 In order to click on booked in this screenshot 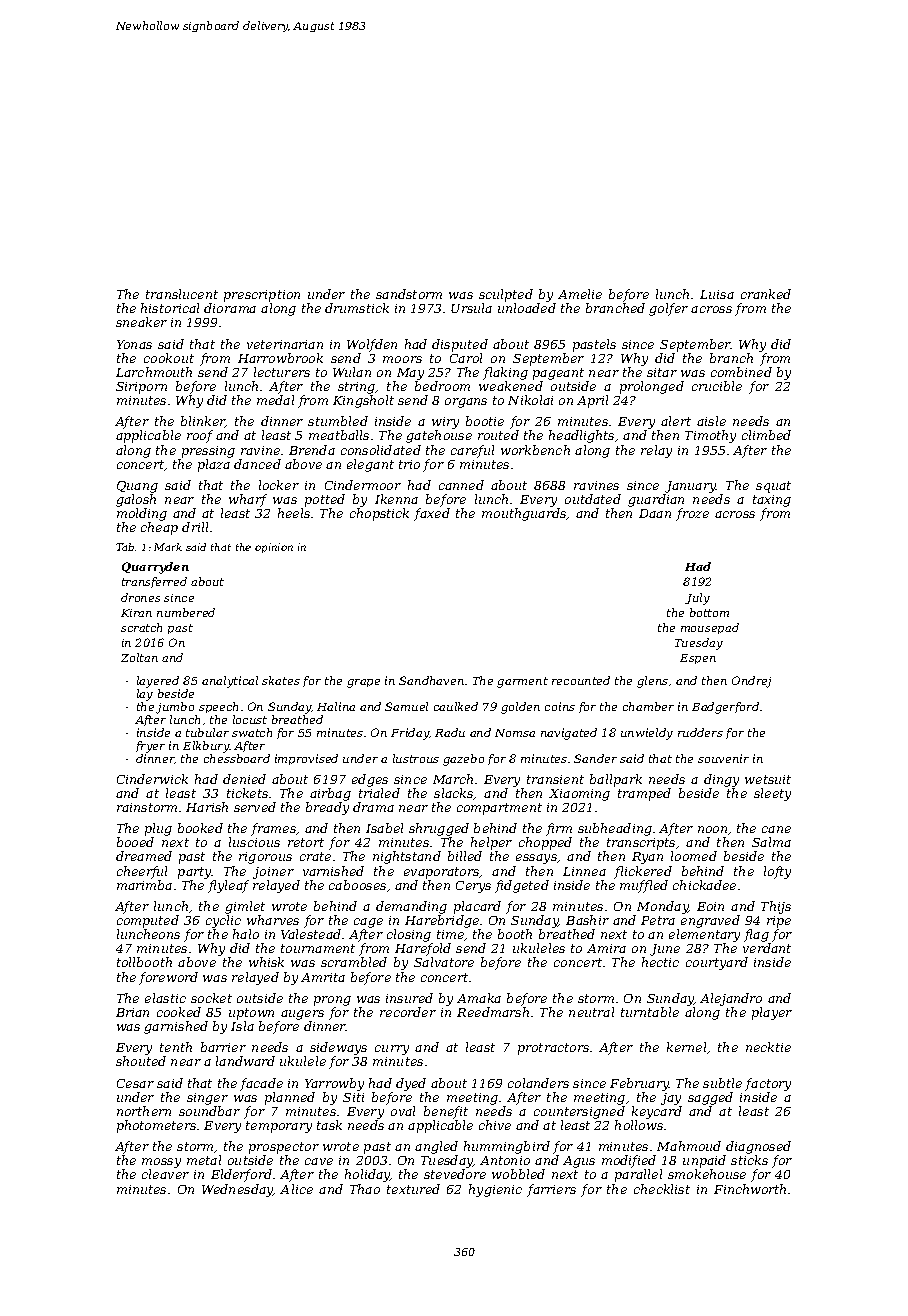, I will do `click(200, 828)`.
